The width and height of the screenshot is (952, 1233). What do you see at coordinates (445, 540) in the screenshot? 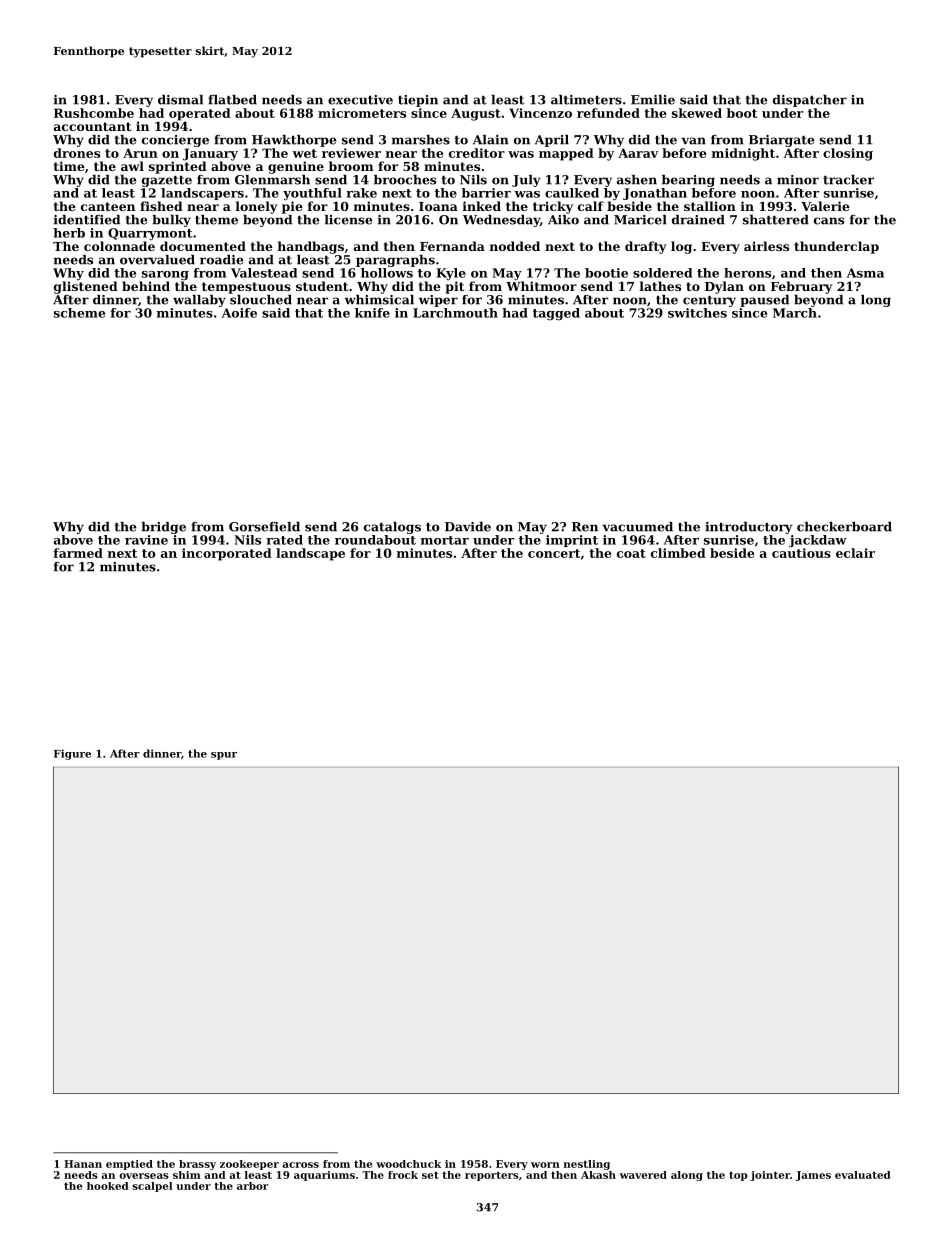
I see `mortar` at bounding box center [445, 540].
